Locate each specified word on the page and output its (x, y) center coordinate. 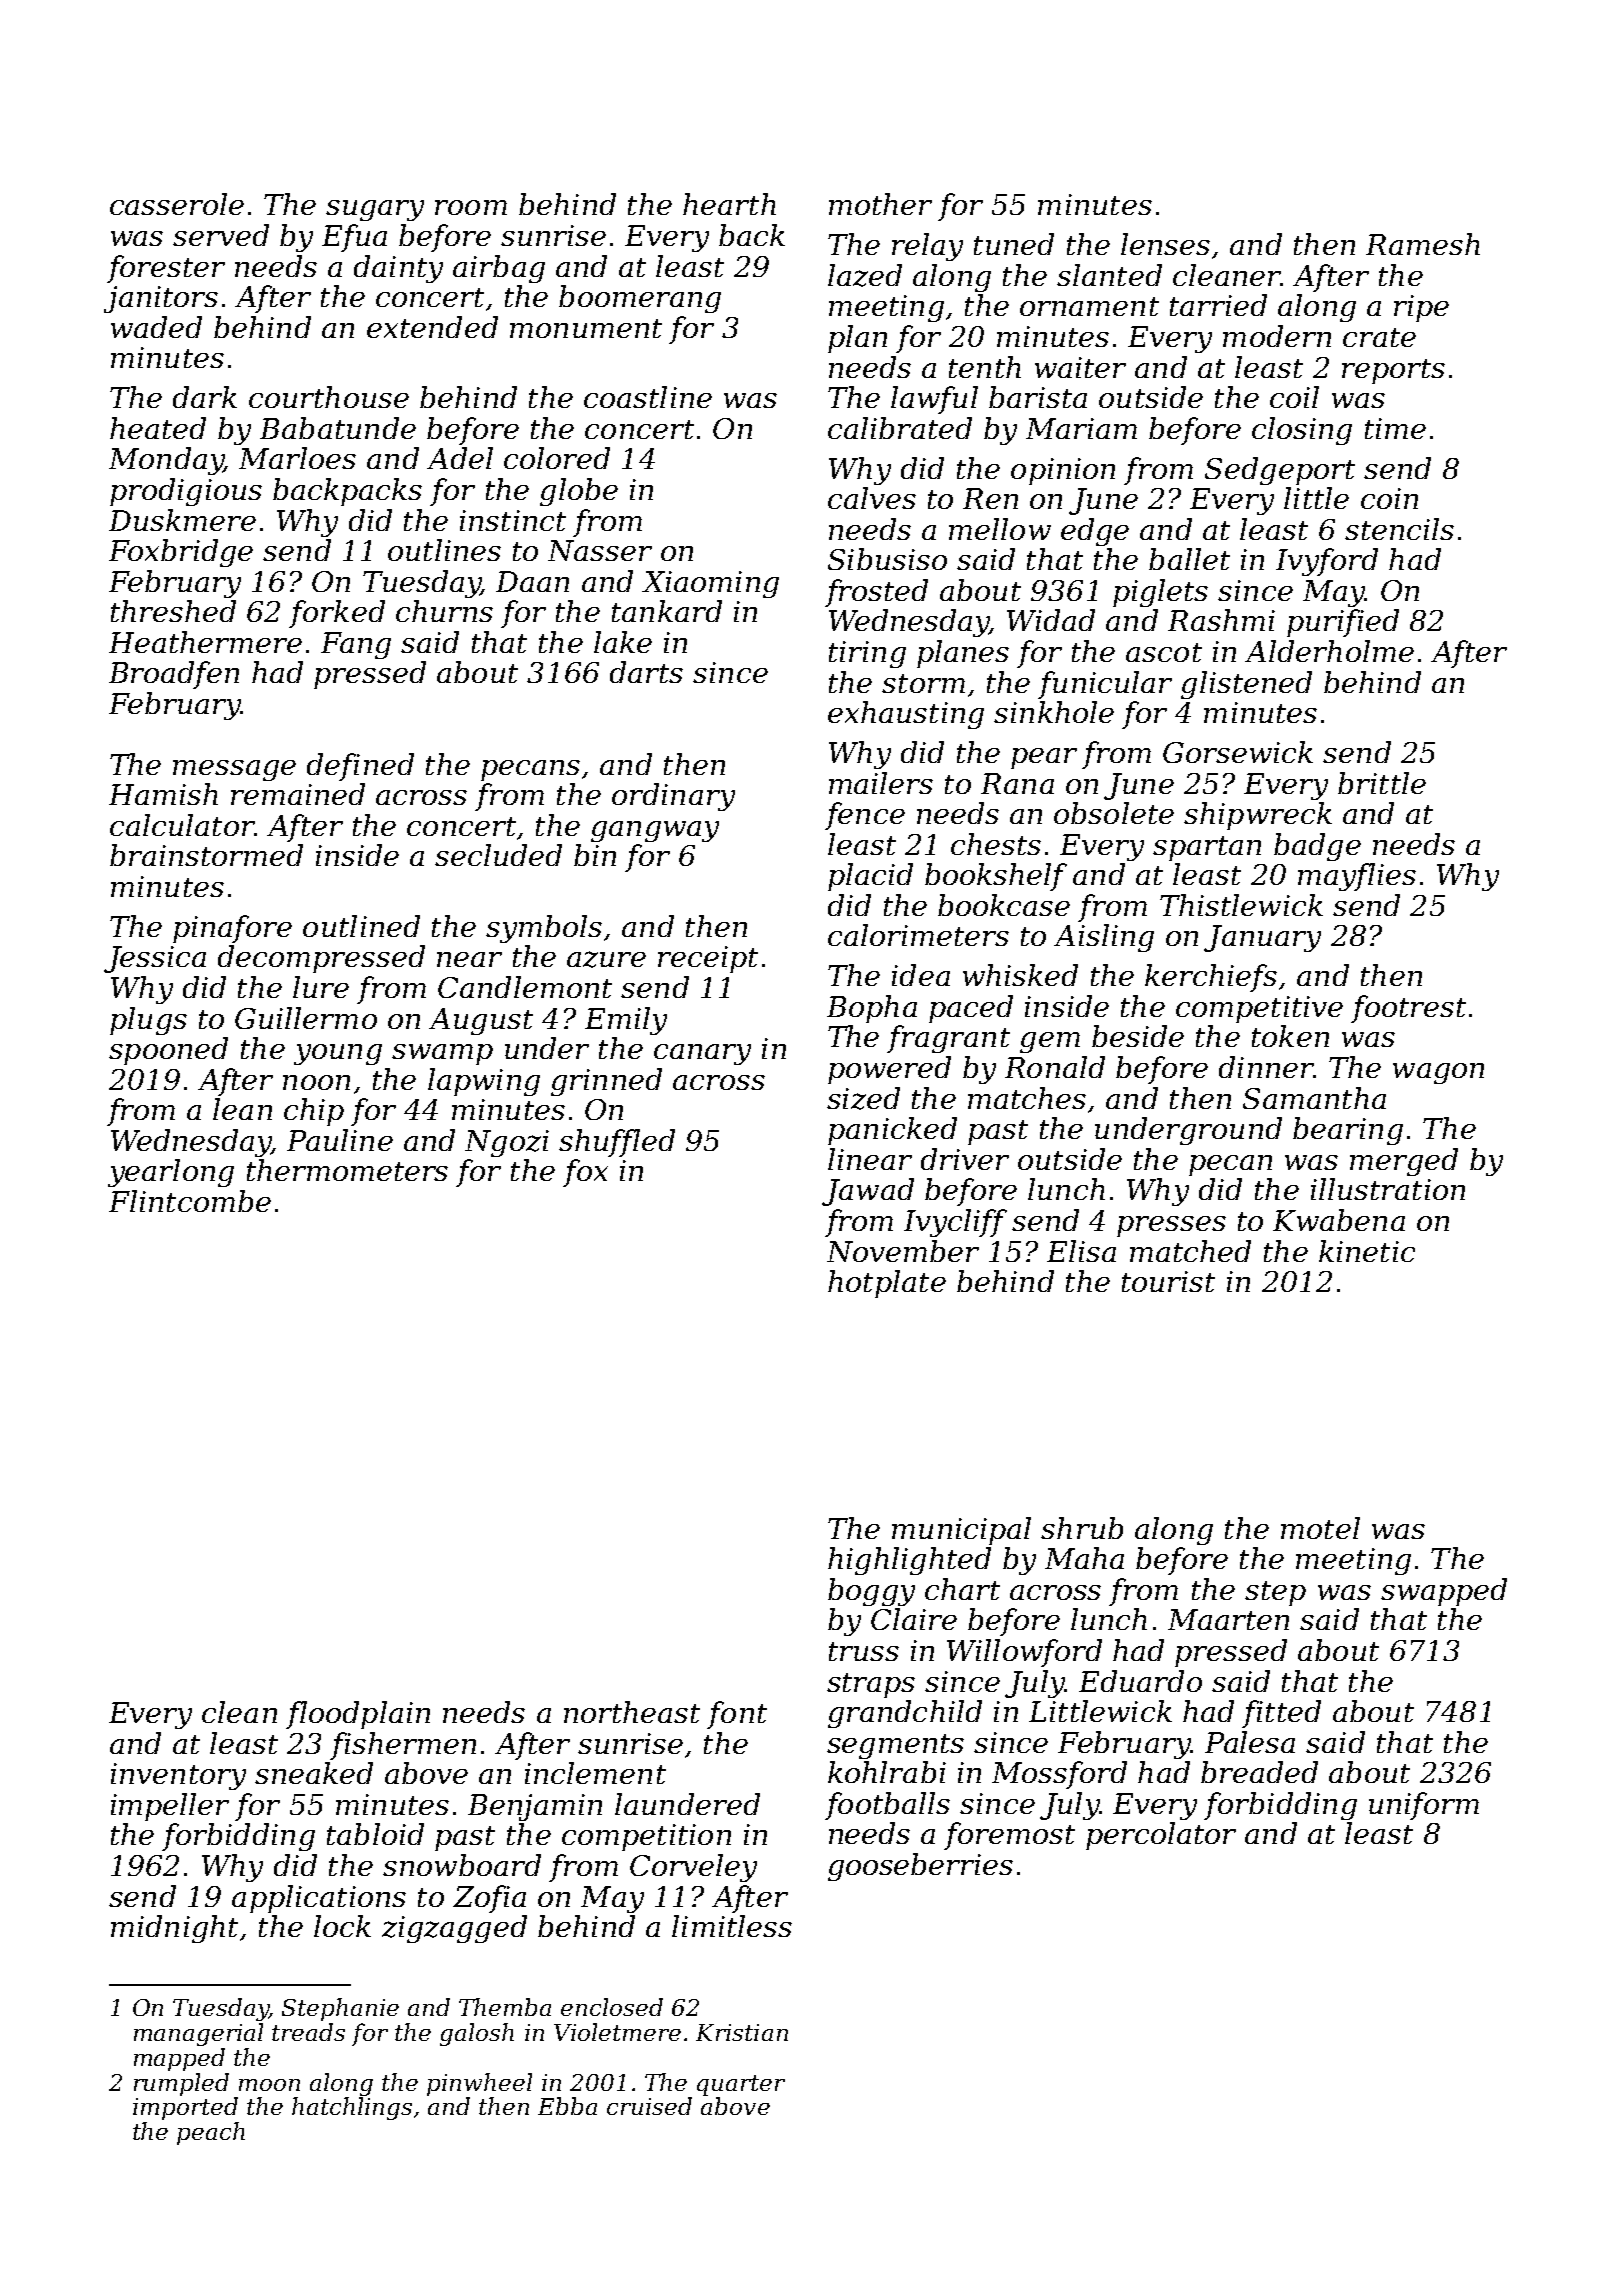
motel (1320, 1528)
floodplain (358, 1715)
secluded (498, 855)
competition (646, 1837)
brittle (1382, 783)
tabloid (375, 1834)
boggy (871, 1592)
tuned (1014, 244)
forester (166, 269)
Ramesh (1423, 244)
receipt (708, 959)
